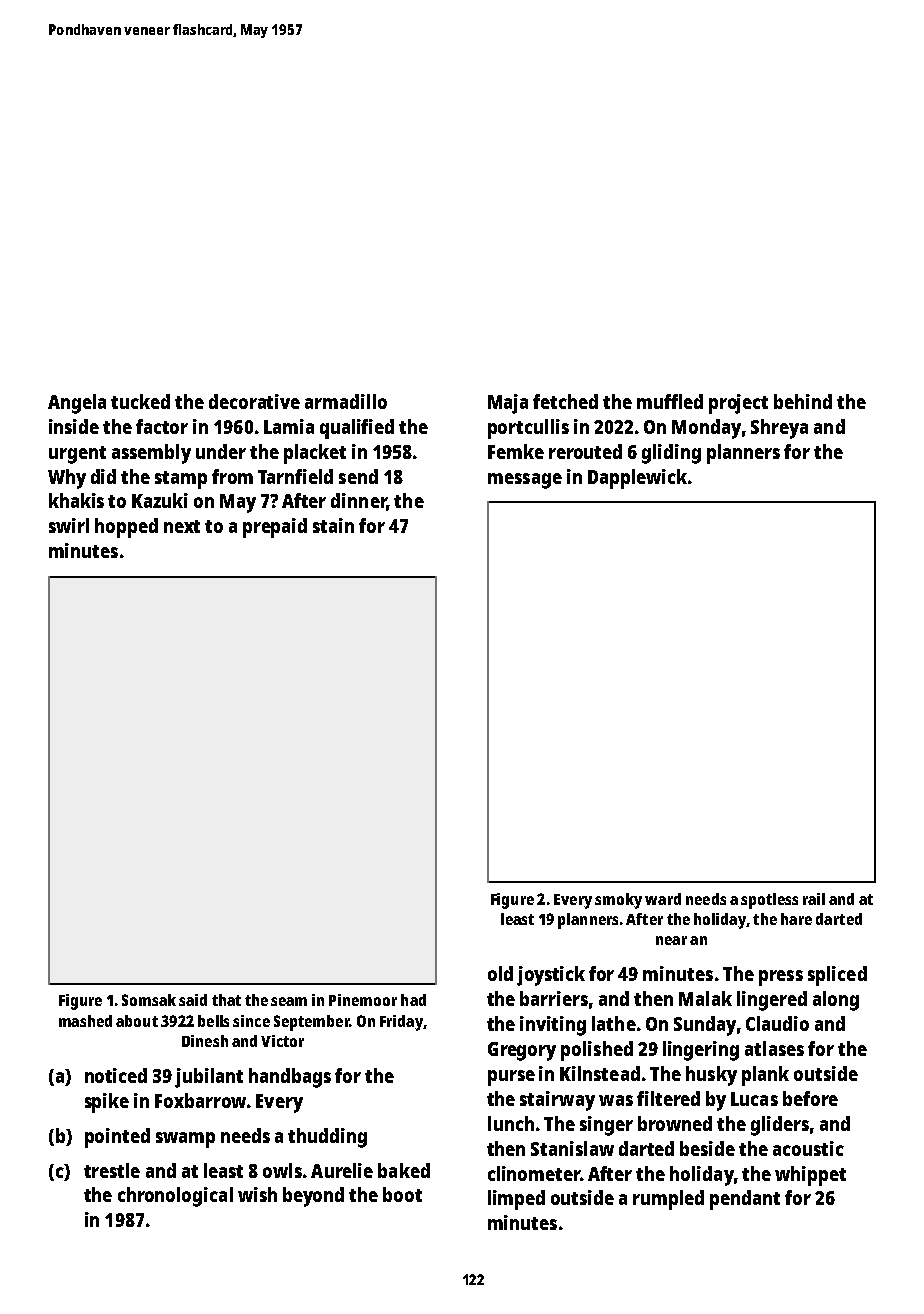 This screenshot has height=1314, width=924. I want to click on chronological, so click(175, 1197).
